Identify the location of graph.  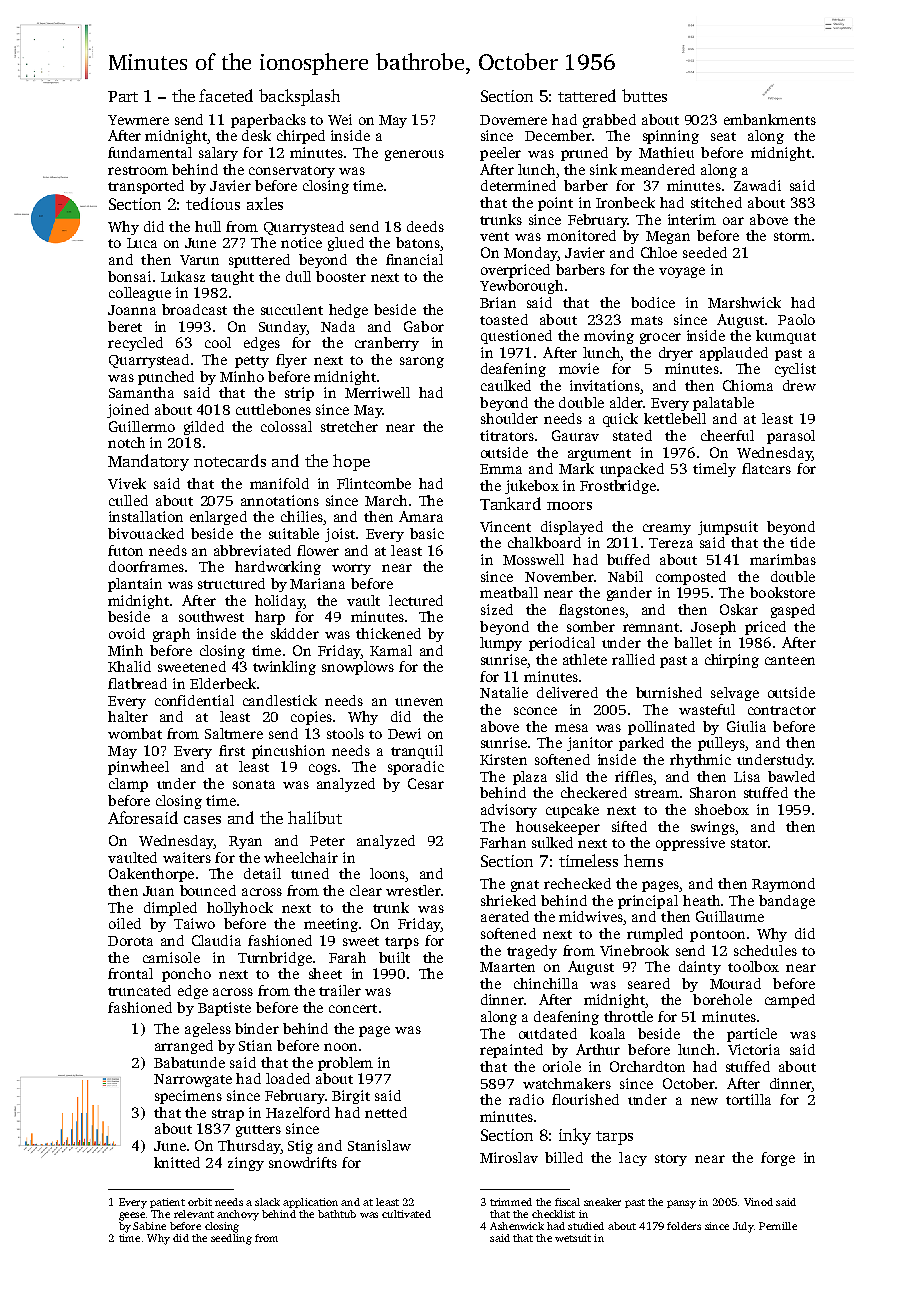
(171, 635).
